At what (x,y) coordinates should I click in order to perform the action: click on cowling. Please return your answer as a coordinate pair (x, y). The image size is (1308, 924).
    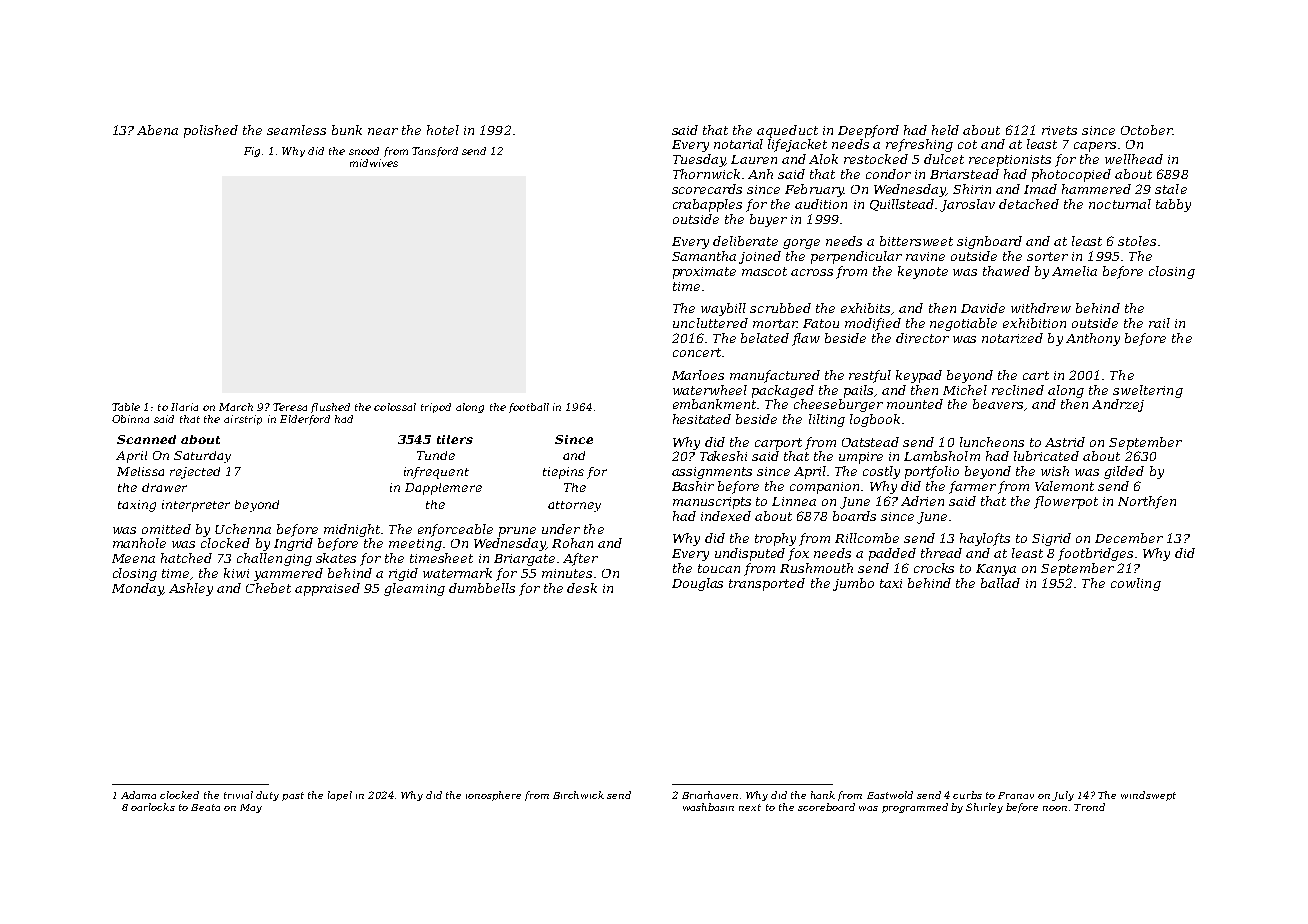
    Looking at the image, I should click on (1136, 584).
